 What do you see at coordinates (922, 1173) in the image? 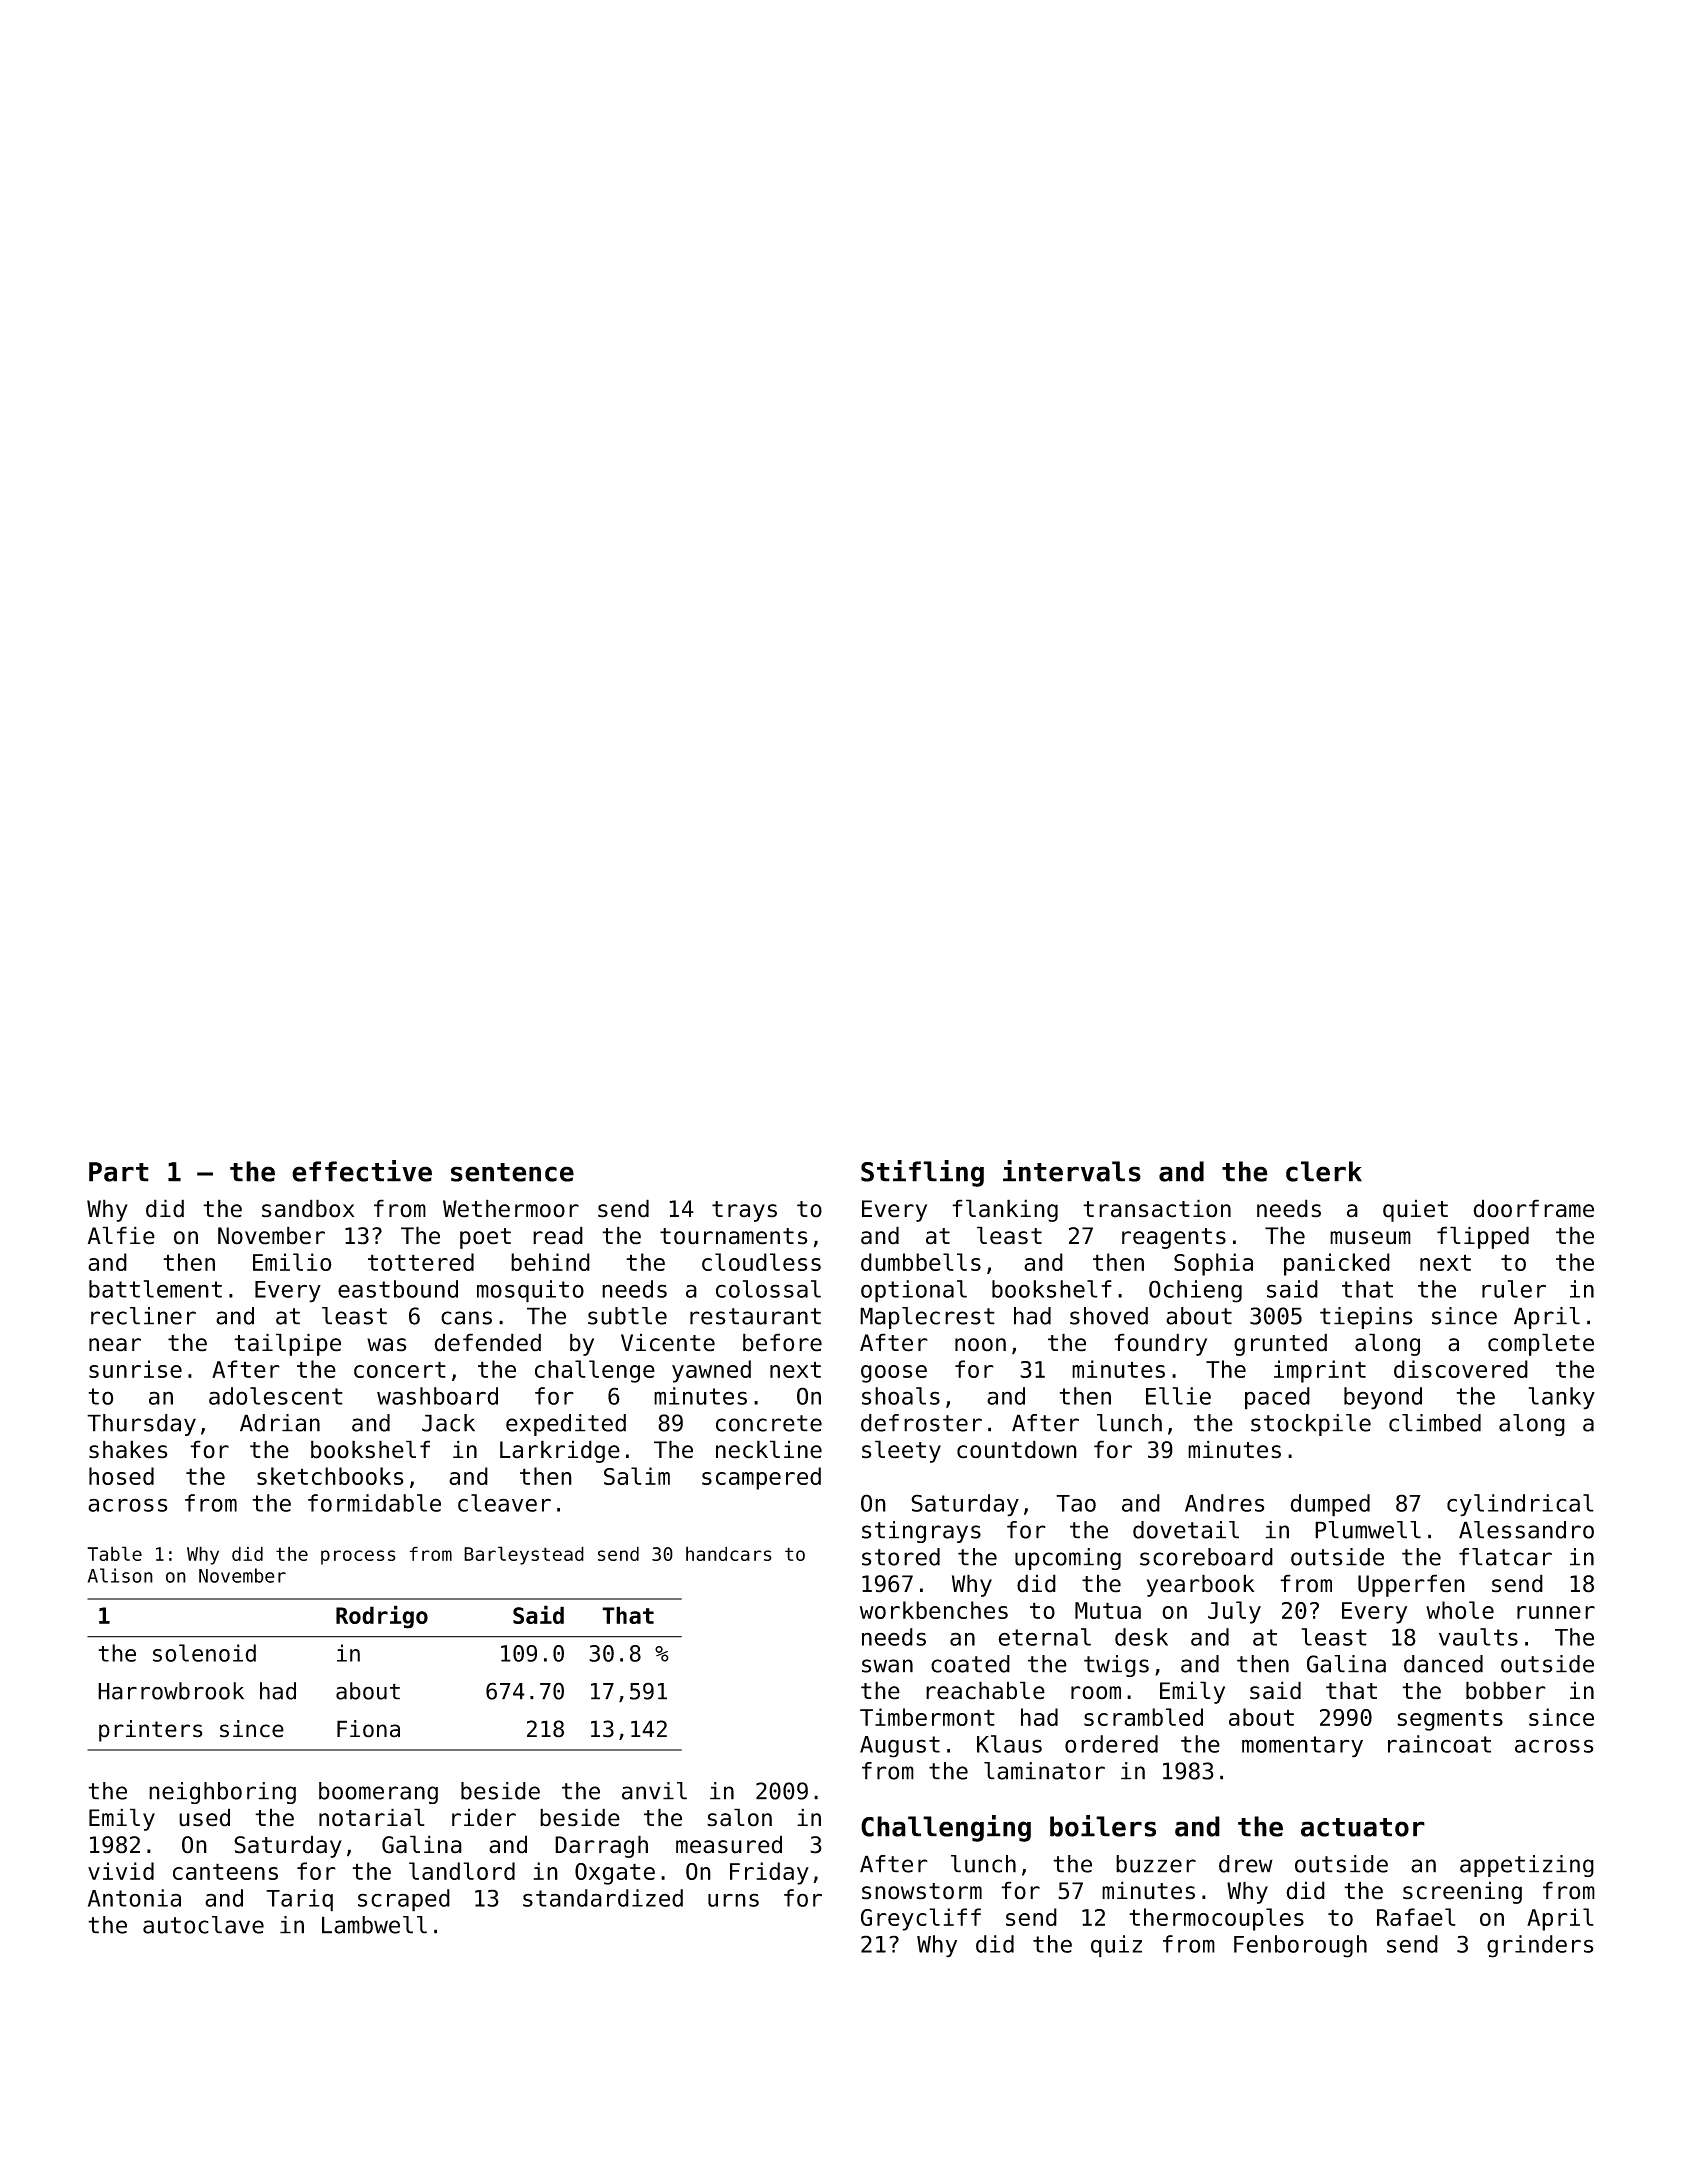
I see `Stifling` at bounding box center [922, 1173].
